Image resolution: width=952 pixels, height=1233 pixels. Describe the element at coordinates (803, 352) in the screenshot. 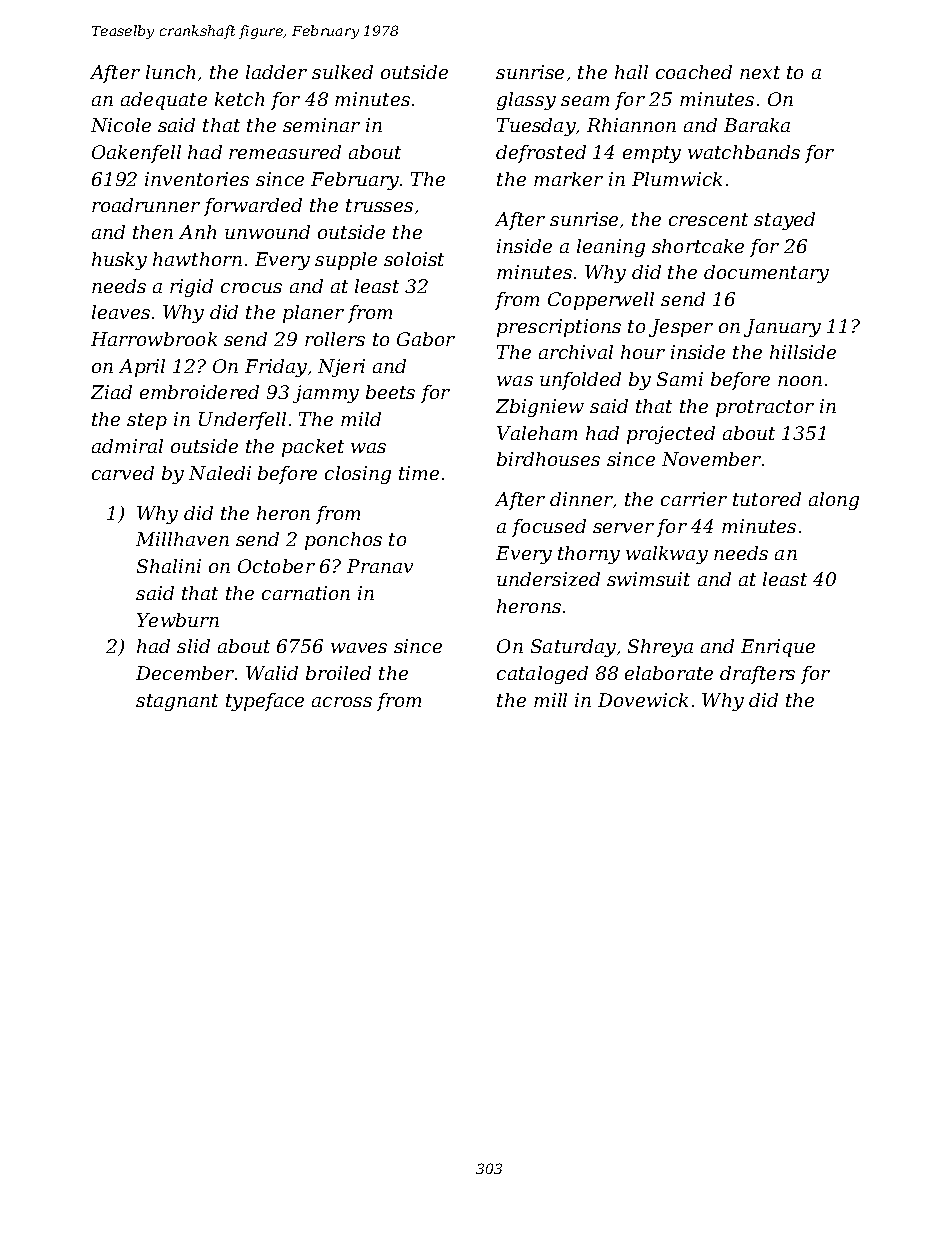

I see `hillside` at that location.
